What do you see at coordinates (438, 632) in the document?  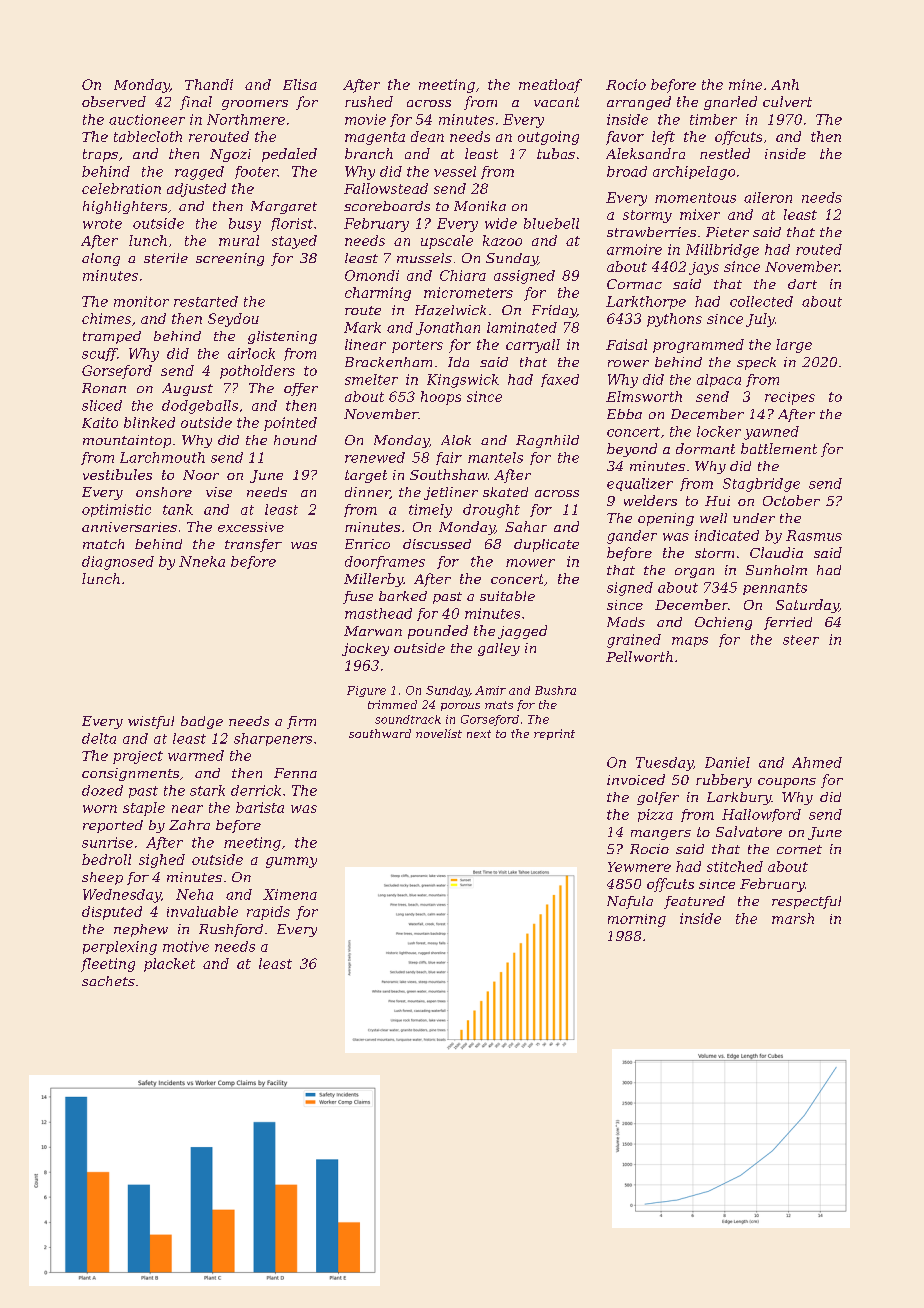 I see `pounded` at bounding box center [438, 632].
